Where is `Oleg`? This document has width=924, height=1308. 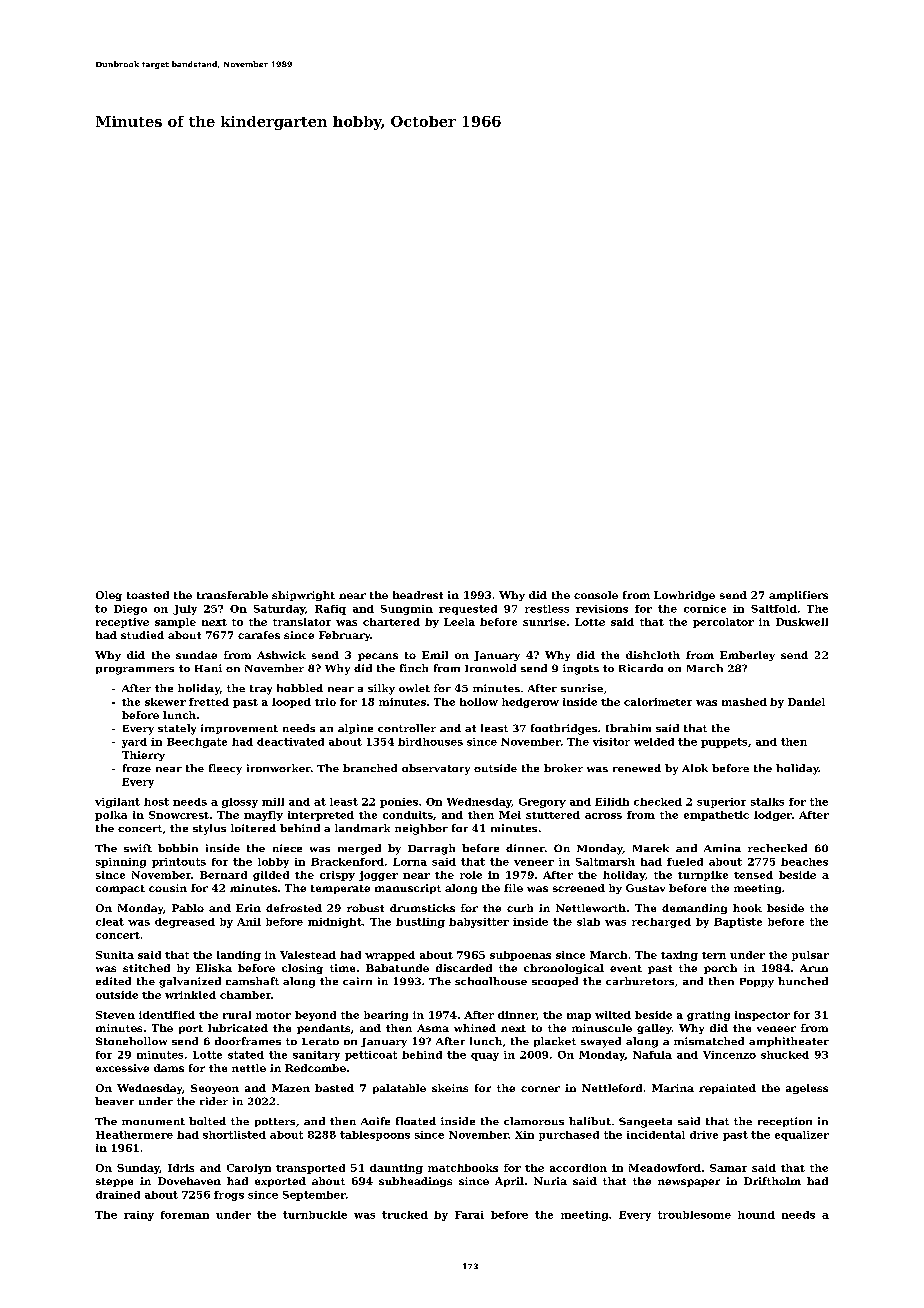
Oleg is located at coordinates (109, 596).
